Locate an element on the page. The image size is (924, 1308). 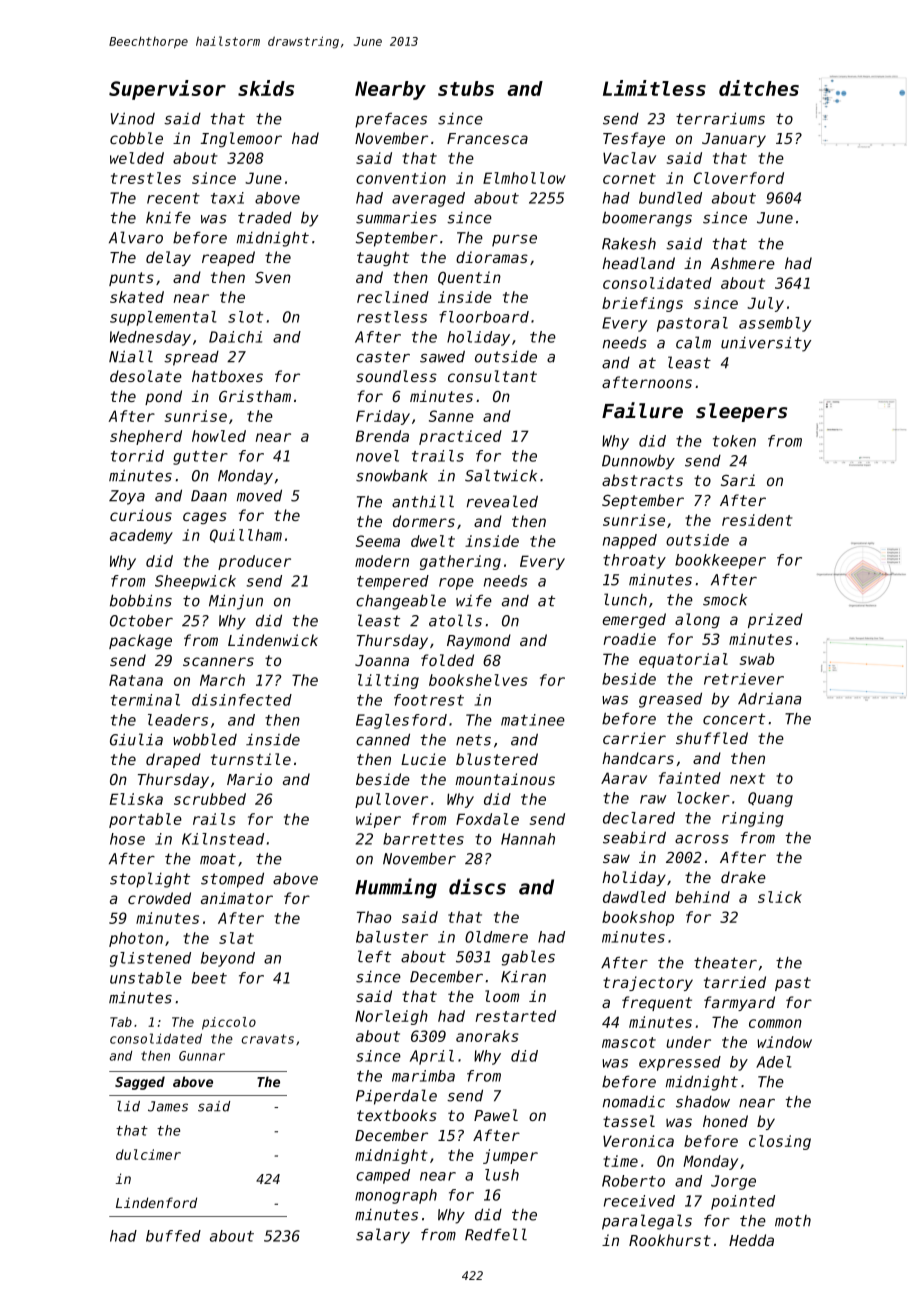
Francesca is located at coordinates (487, 138).
